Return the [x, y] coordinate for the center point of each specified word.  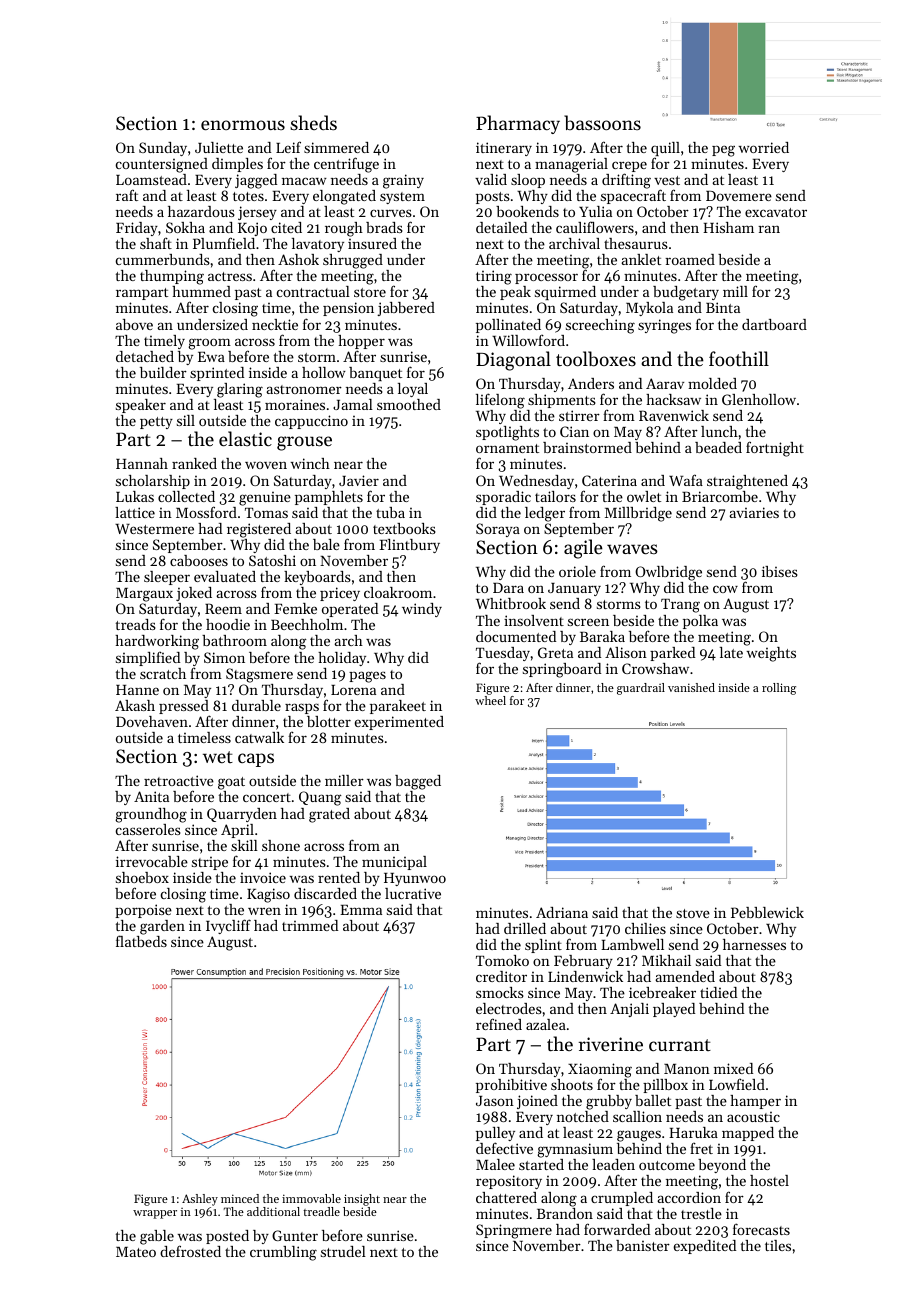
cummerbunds [163, 259]
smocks [500, 992]
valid [491, 179]
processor [546, 278]
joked [194, 594]
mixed [733, 1068]
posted [227, 1237]
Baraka [602, 636]
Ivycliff [228, 926]
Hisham [728, 227]
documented [516, 636]
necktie [275, 324]
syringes [664, 326]
